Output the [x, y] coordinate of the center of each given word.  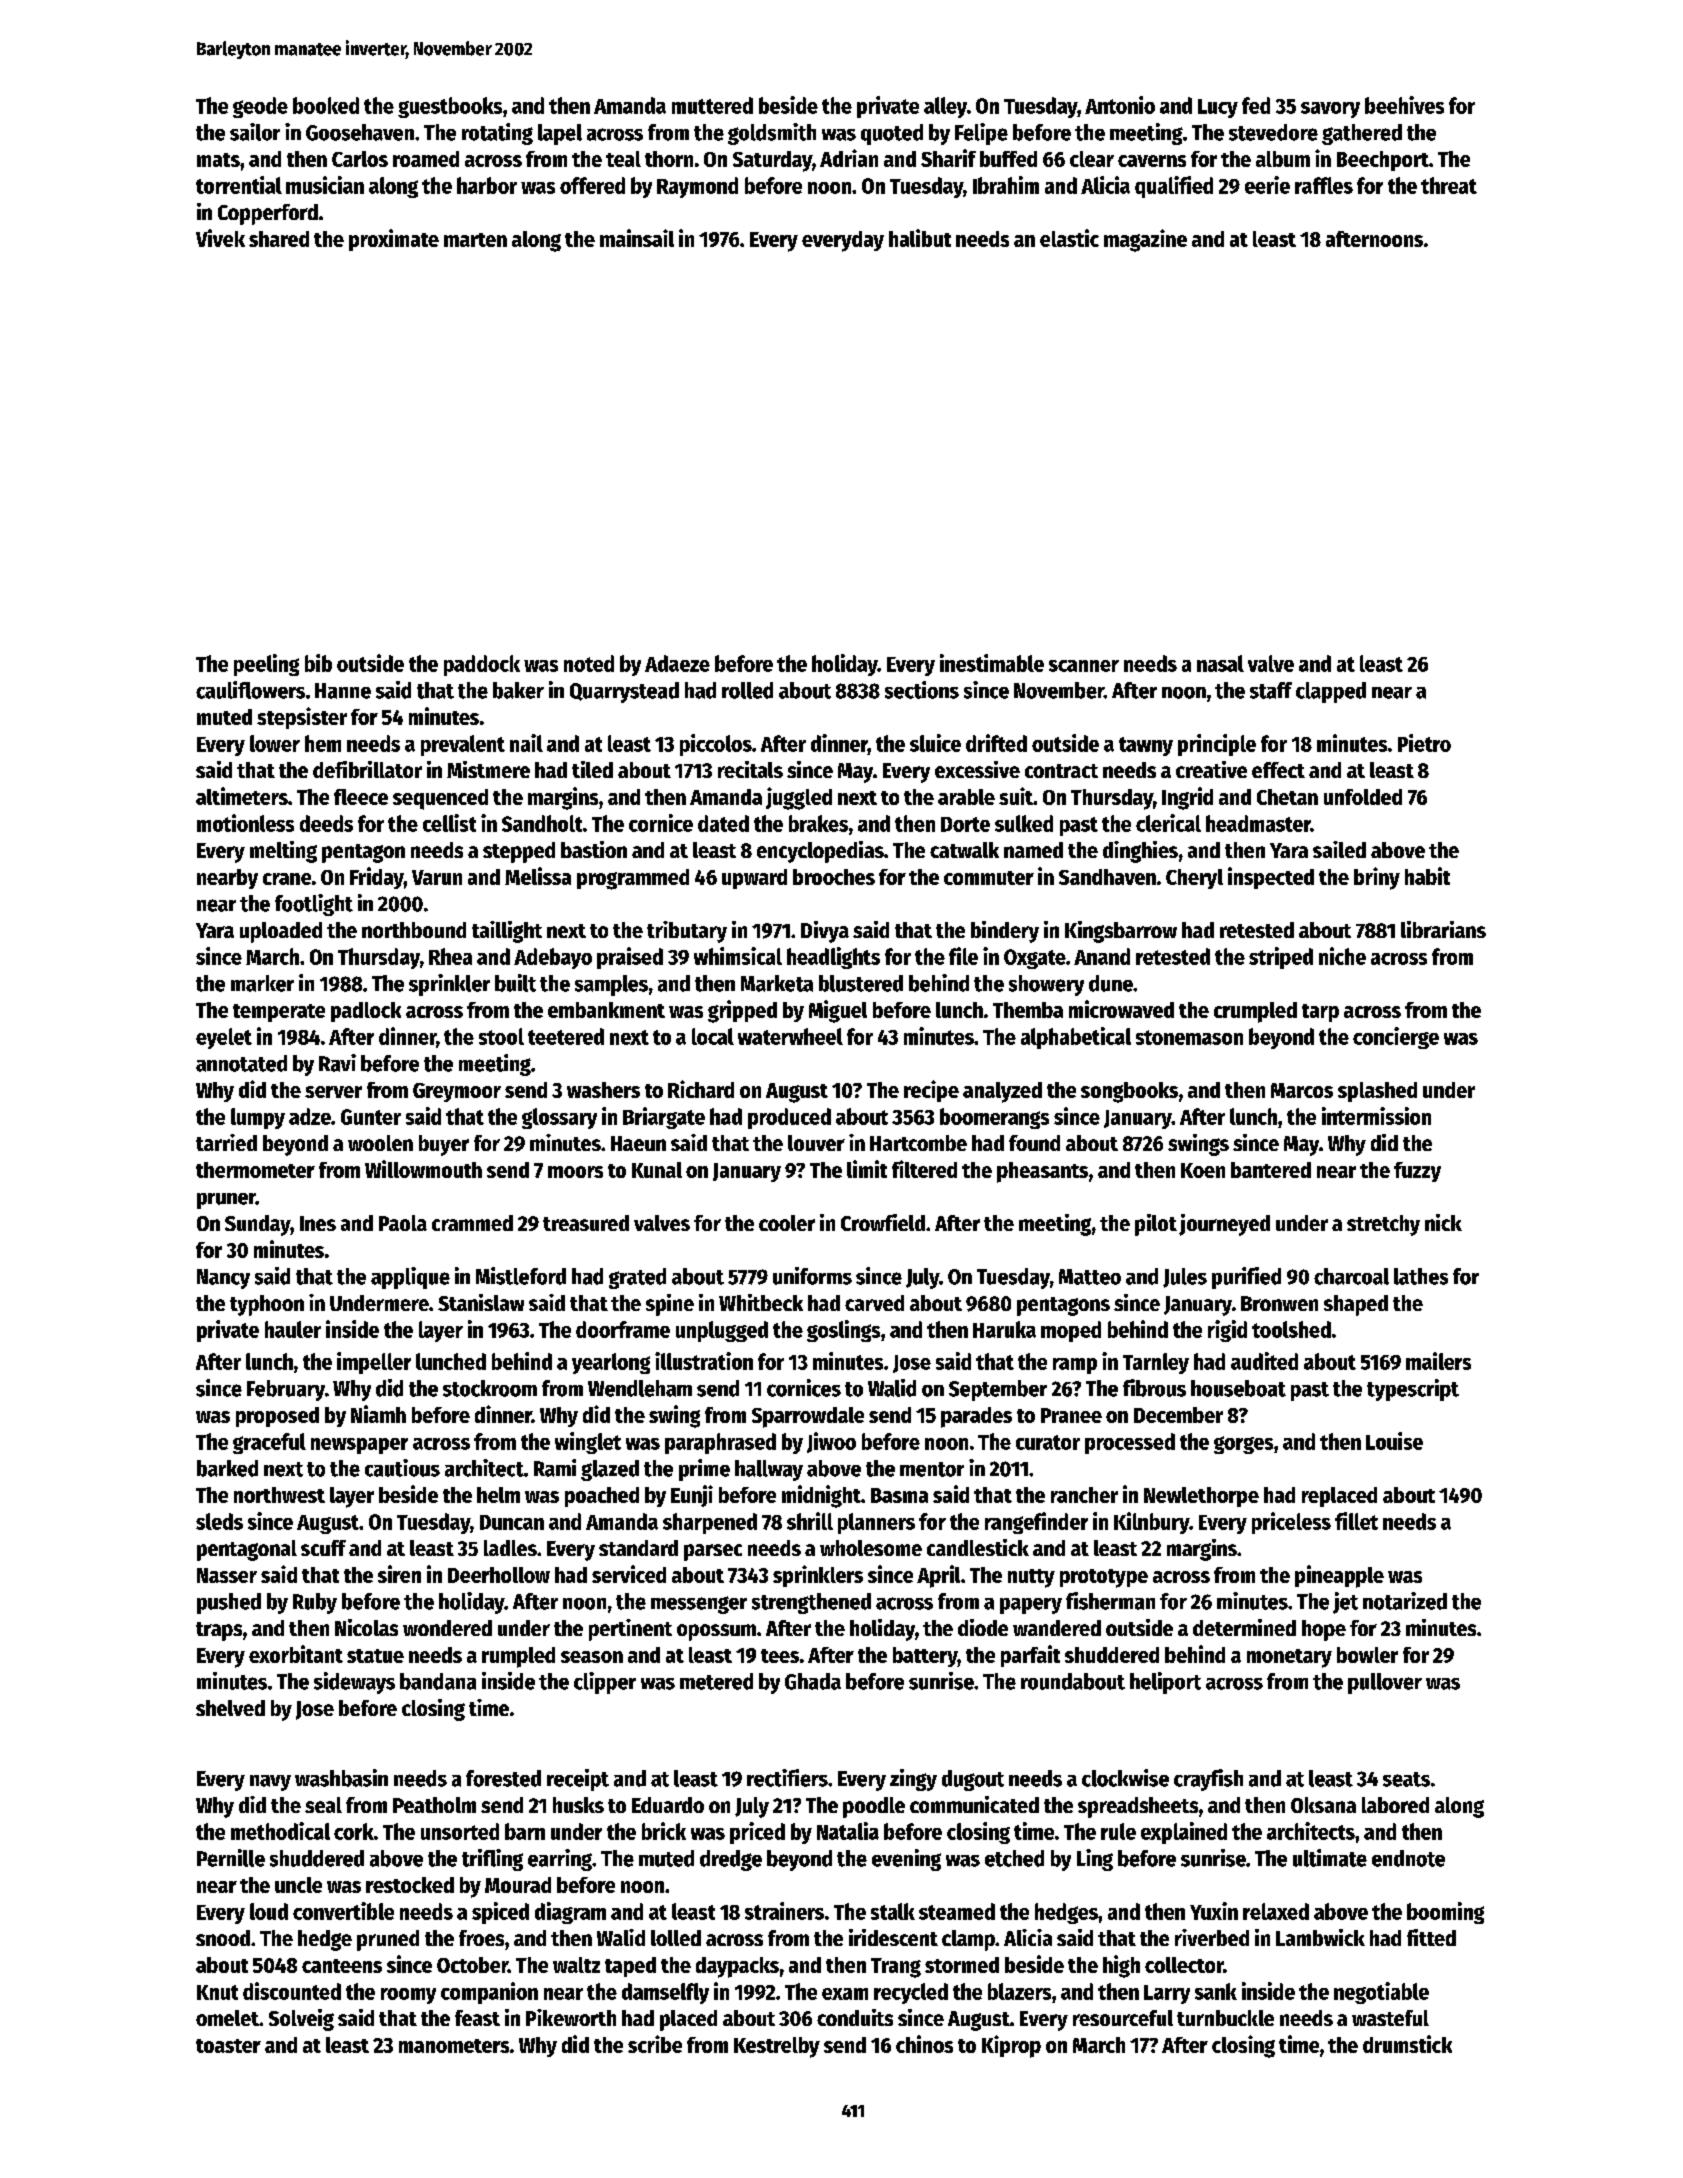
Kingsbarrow [1121, 932]
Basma [899, 1495]
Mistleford [521, 1276]
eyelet [224, 1038]
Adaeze [677, 663]
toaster [228, 2046]
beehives [1404, 105]
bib [318, 663]
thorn [669, 159]
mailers [1438, 1361]
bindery [1005, 932]
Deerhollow [499, 1575]
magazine [1145, 240]
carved [874, 1303]
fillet [1356, 1521]
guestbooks [450, 107]
